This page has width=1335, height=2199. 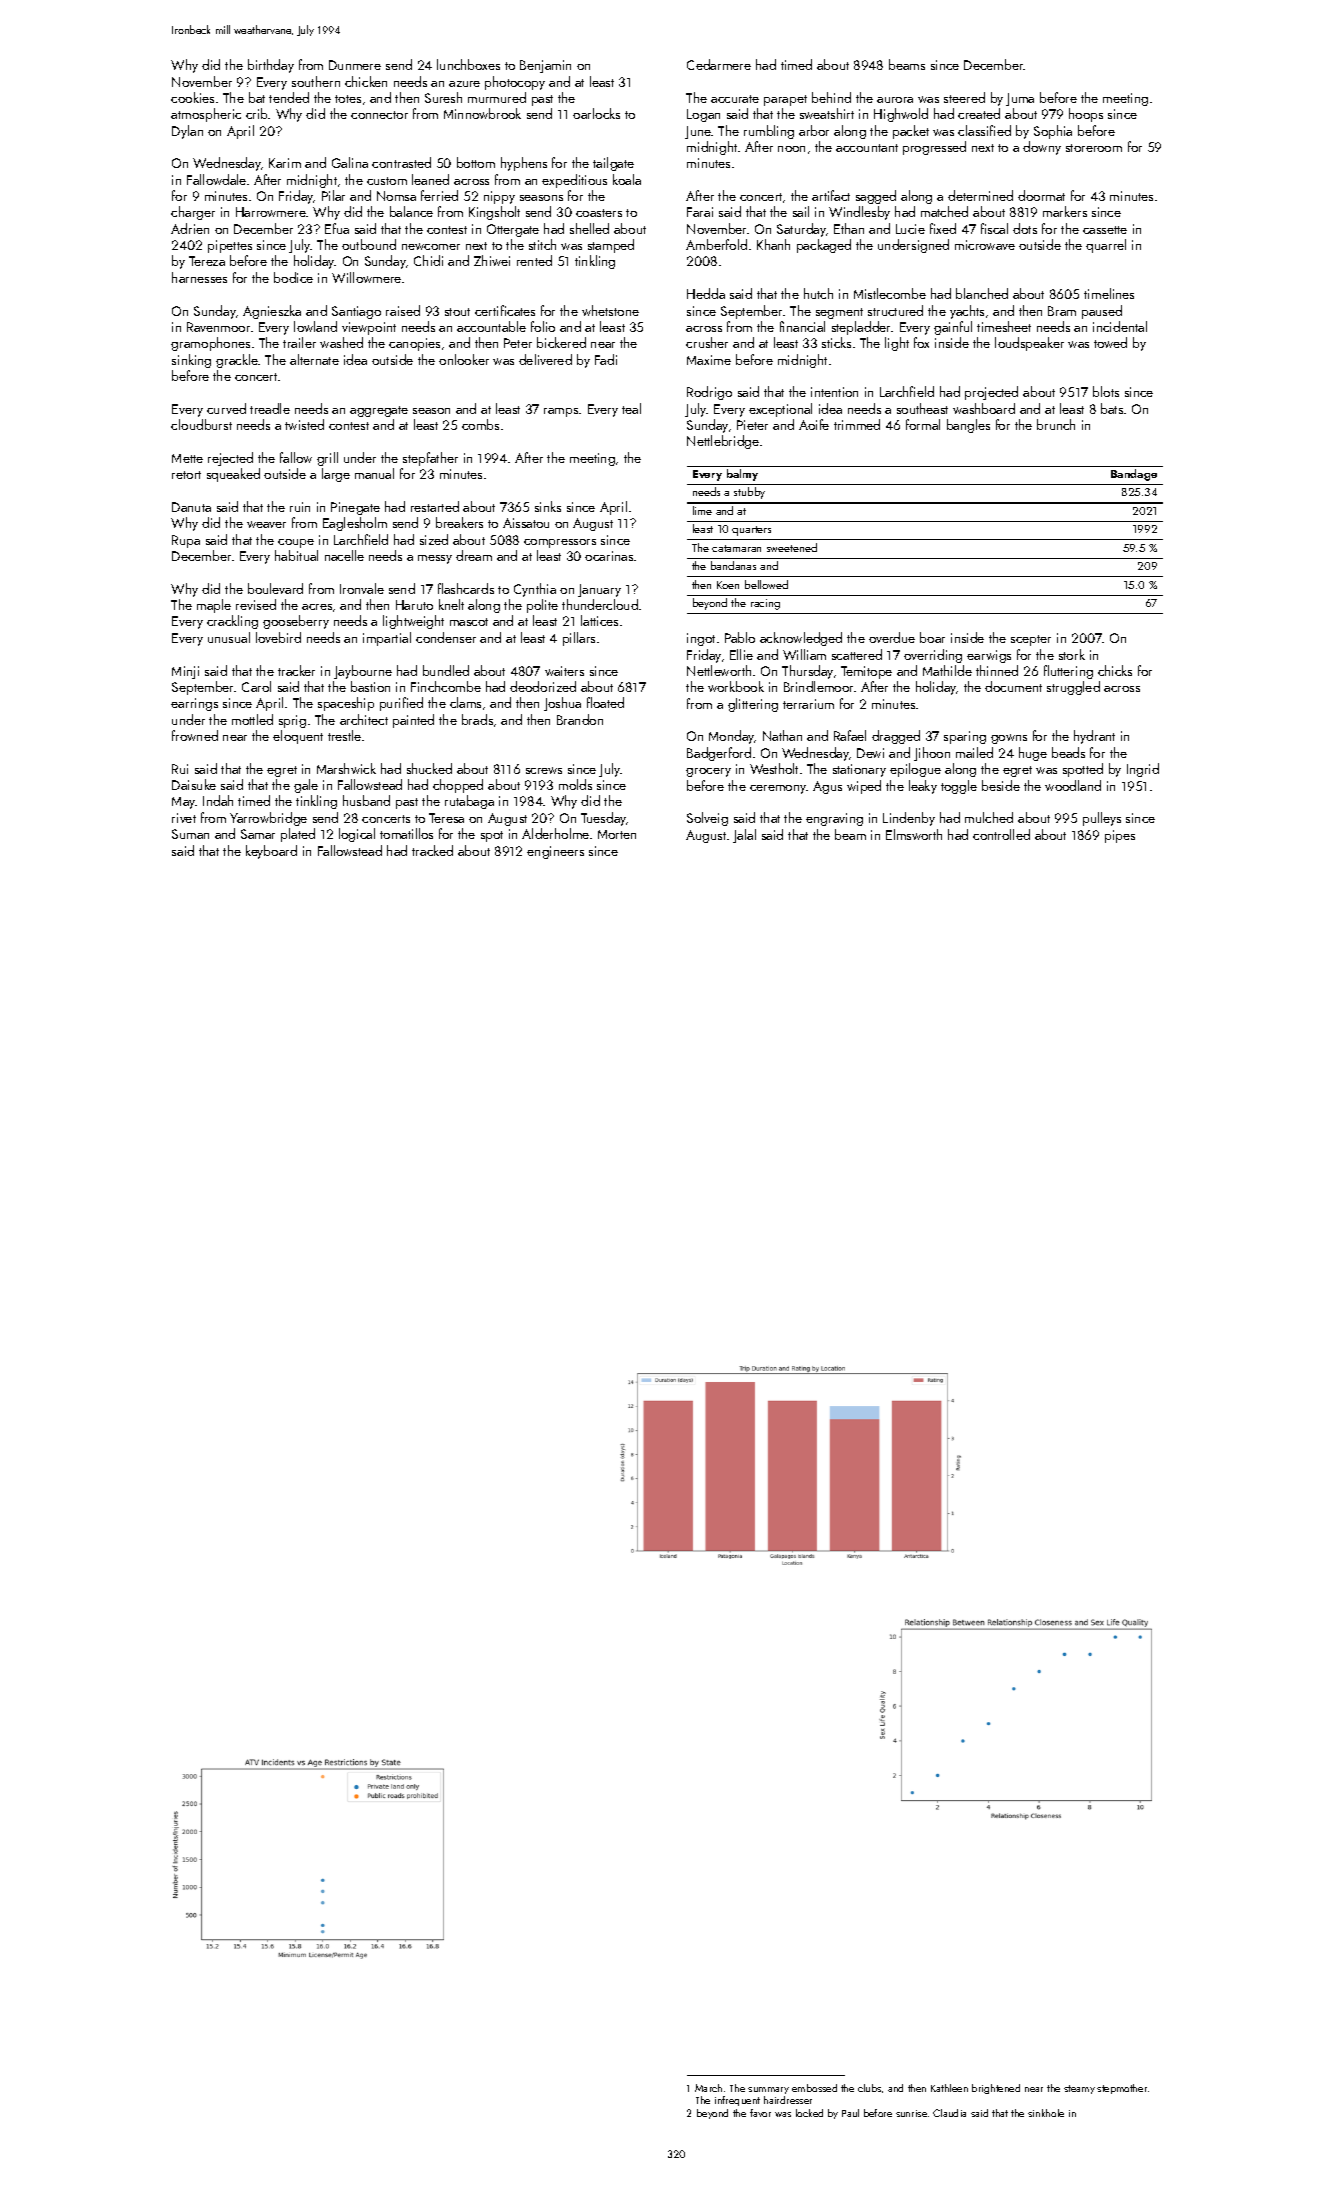 What do you see at coordinates (707, 342) in the page?
I see `crusher` at bounding box center [707, 342].
